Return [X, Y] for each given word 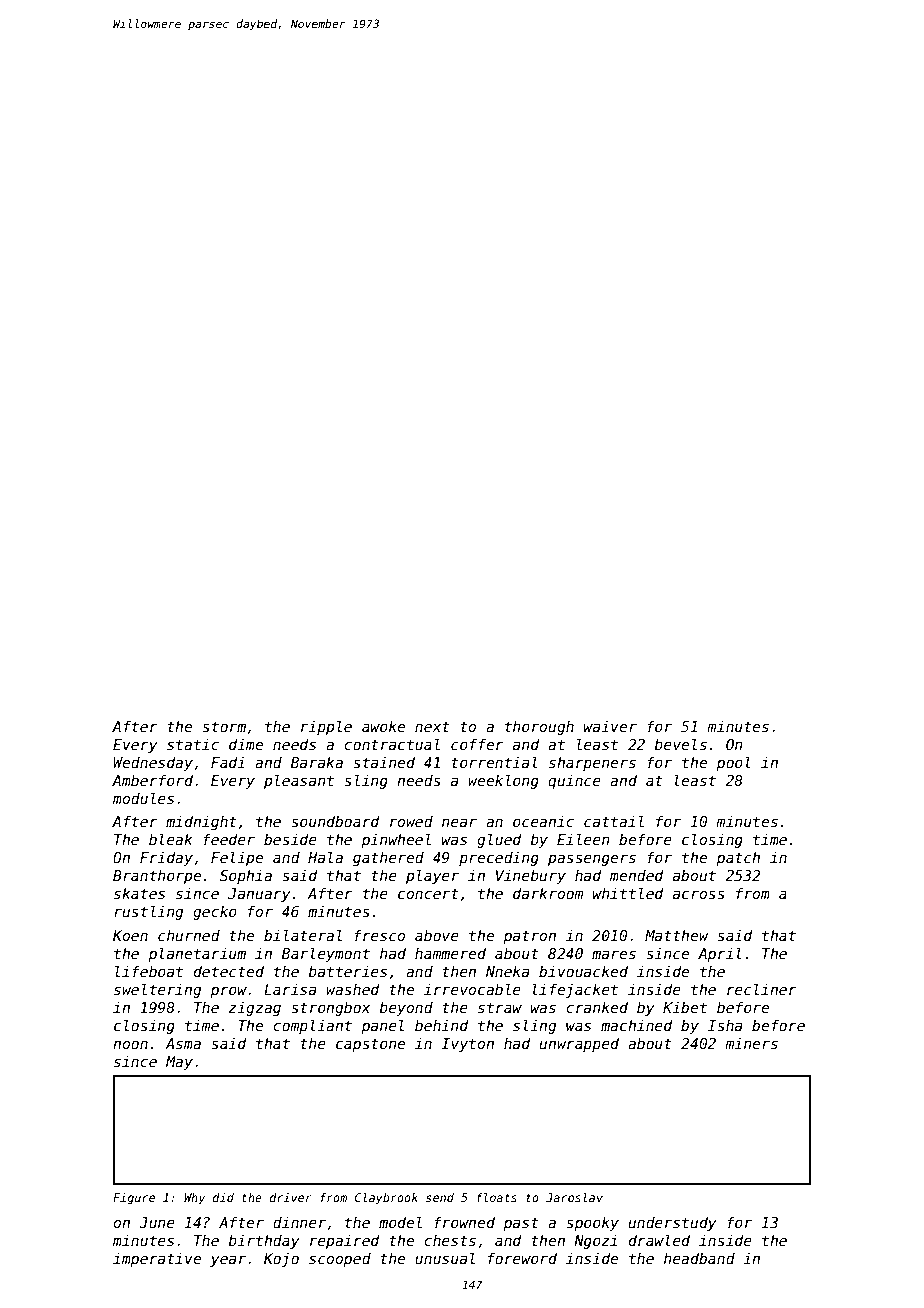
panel [382, 1026]
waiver [610, 726]
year [228, 1261]
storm [224, 726]
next [432, 726]
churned [189, 935]
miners [751, 1043]
